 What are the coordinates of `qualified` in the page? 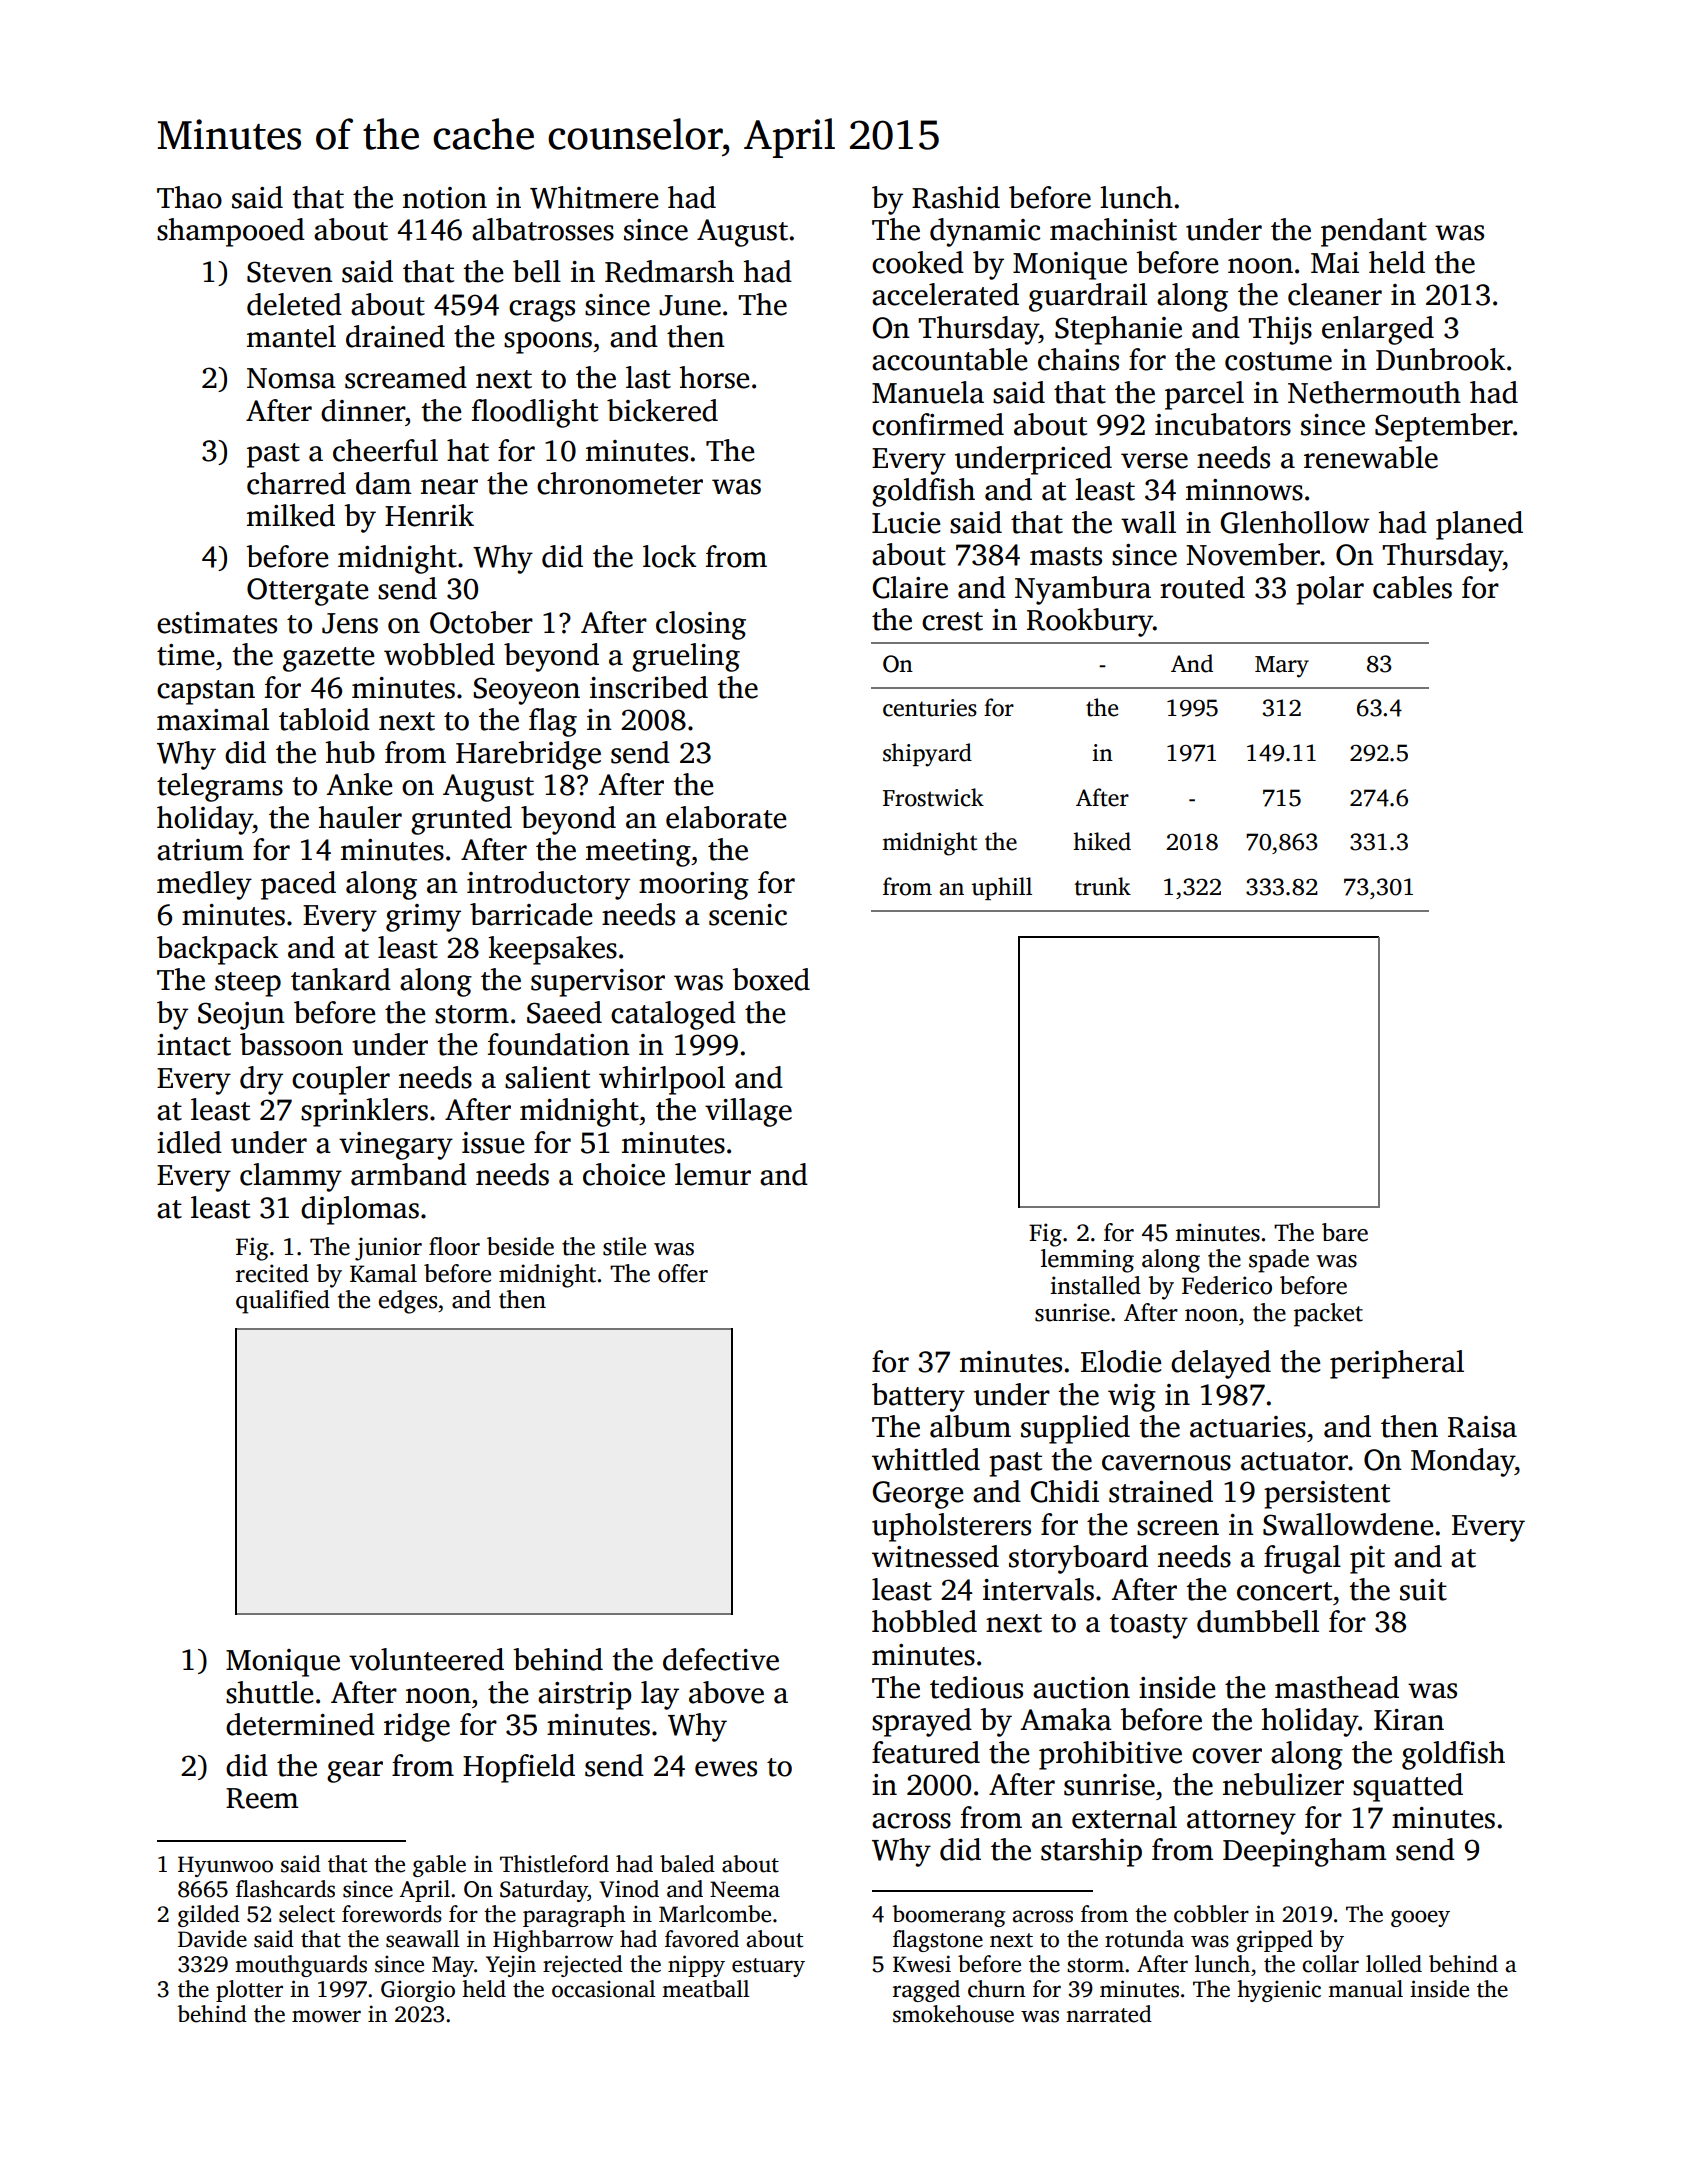 It's located at (283, 1302).
